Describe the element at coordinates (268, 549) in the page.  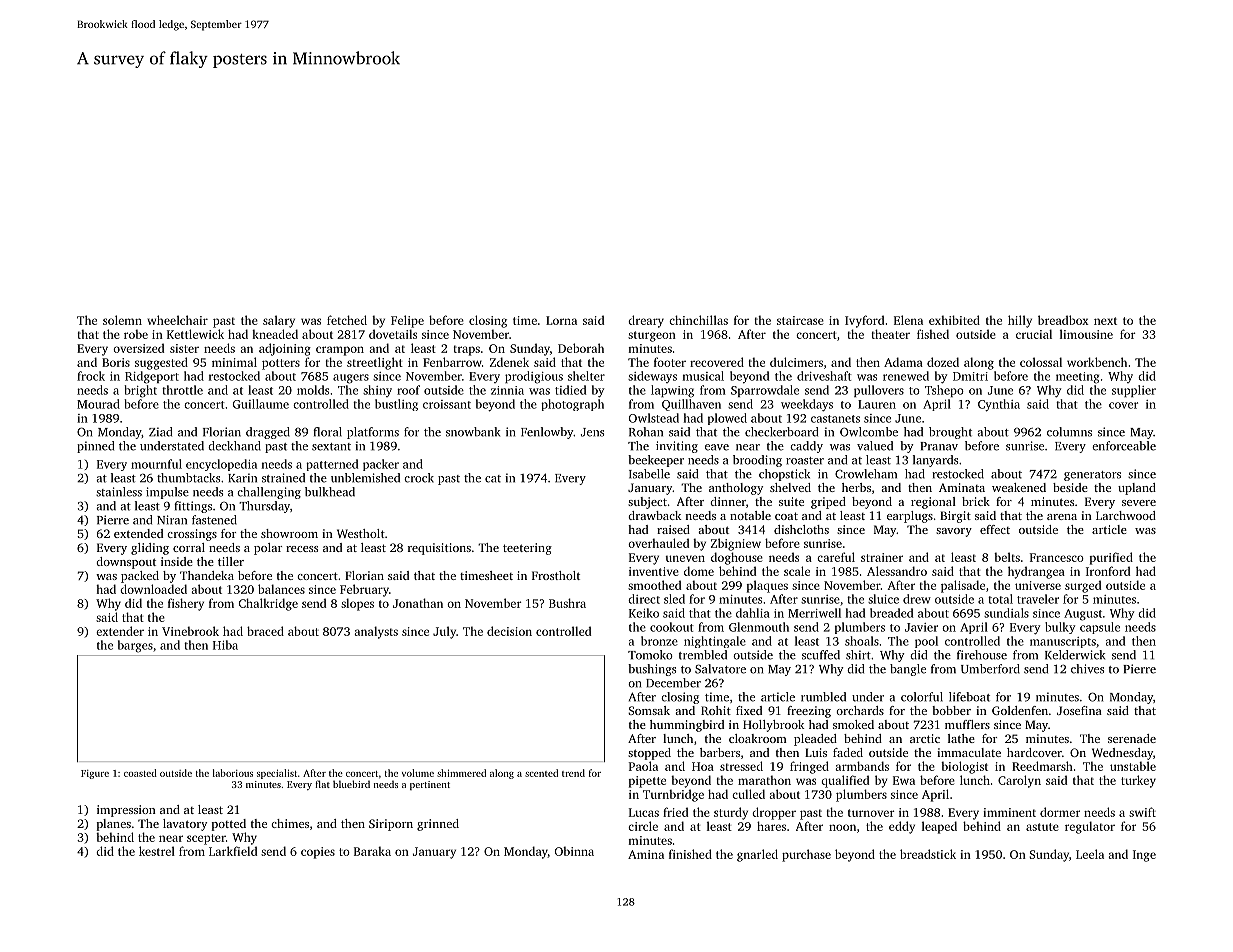
I see `polar` at that location.
